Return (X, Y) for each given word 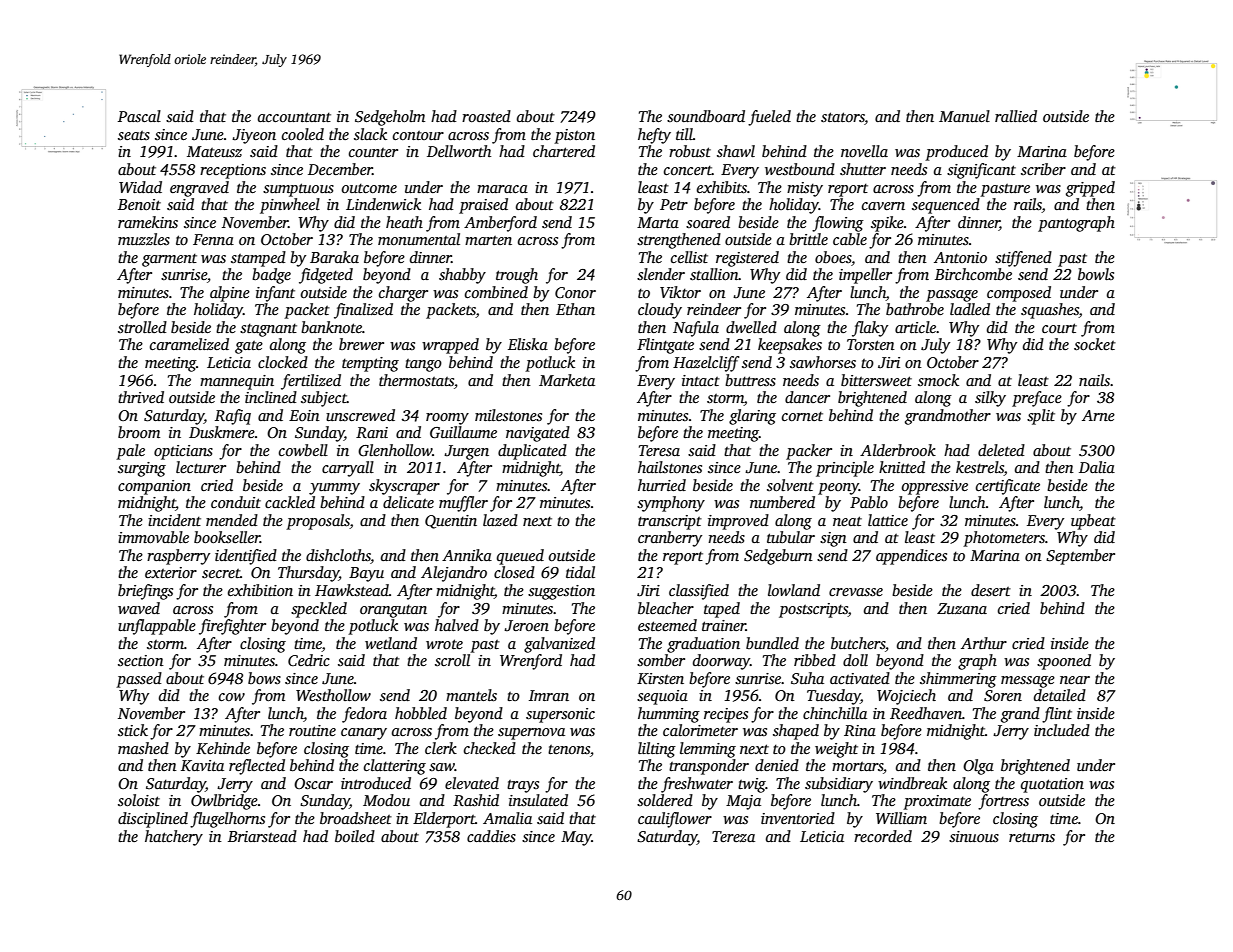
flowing (838, 224)
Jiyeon (254, 136)
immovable (153, 537)
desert (991, 590)
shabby (462, 276)
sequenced (946, 206)
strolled (142, 327)
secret (221, 574)
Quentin (451, 522)
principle (845, 469)
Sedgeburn (778, 557)
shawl (736, 151)
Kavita (202, 765)
